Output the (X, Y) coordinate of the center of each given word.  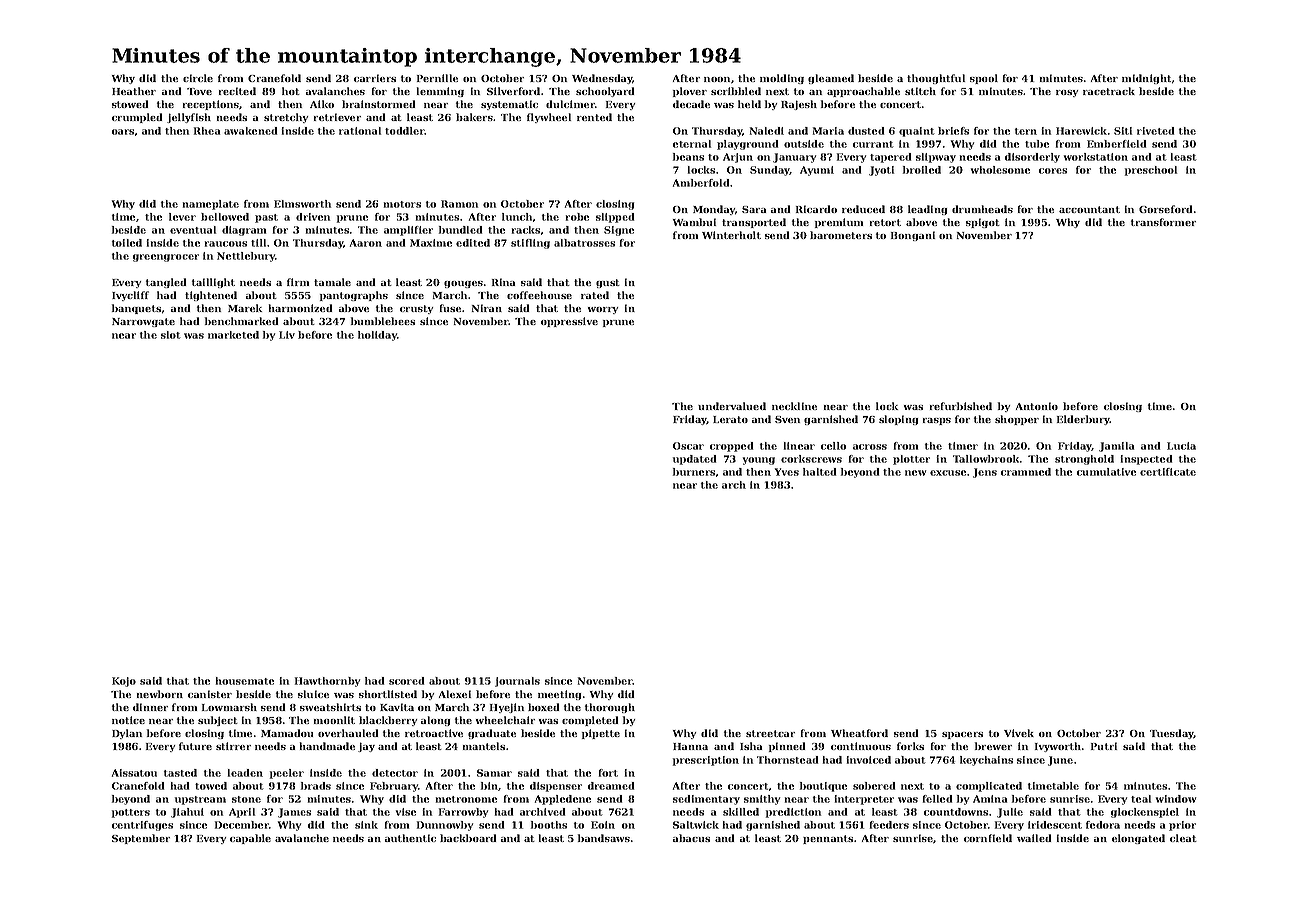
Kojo (124, 682)
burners (694, 472)
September (141, 839)
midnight (1146, 79)
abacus (691, 838)
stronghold (1084, 460)
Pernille (437, 78)
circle (198, 78)
